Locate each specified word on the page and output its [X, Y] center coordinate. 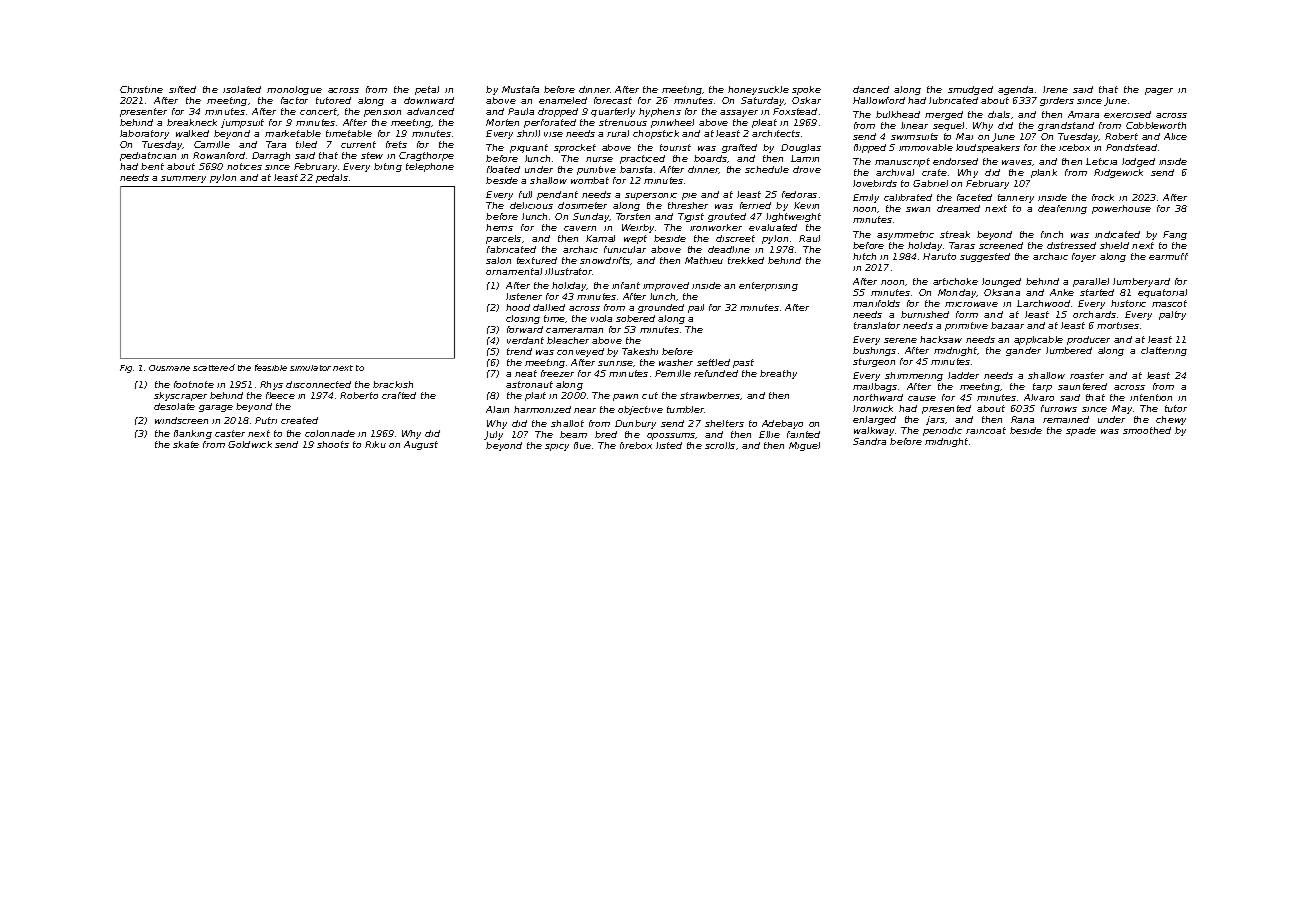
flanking [193, 434]
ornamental [514, 271]
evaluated [773, 227]
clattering [1164, 351]
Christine [141, 89]
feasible [271, 367]
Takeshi [640, 351]
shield [1114, 245]
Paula [521, 111]
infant [626, 285]
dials [999, 114]
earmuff [1168, 256]
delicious [531, 205]
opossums [671, 436]
